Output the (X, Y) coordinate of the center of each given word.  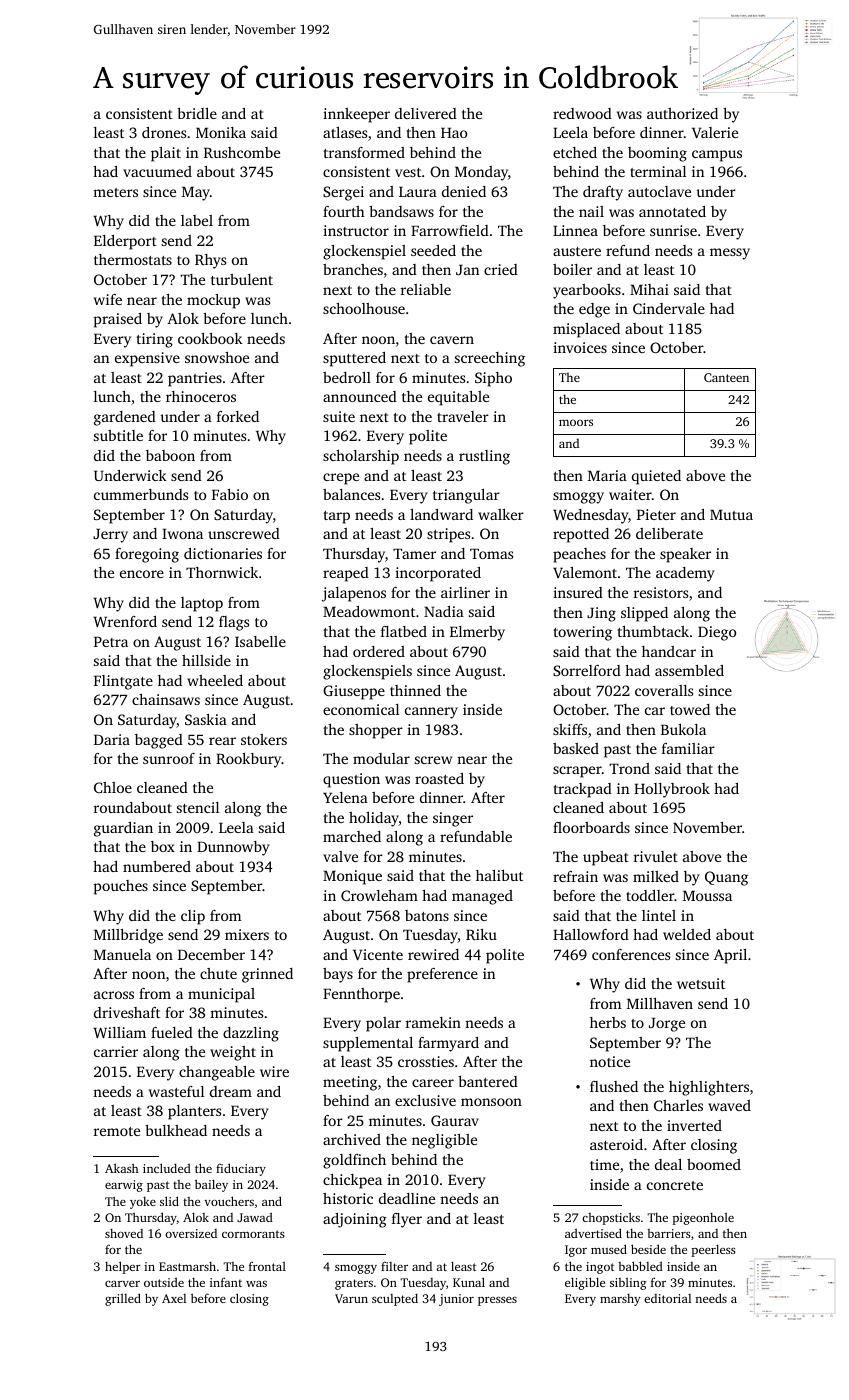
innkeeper (356, 115)
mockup (213, 301)
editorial (667, 1298)
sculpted (395, 1299)
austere (577, 251)
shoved (124, 1233)
